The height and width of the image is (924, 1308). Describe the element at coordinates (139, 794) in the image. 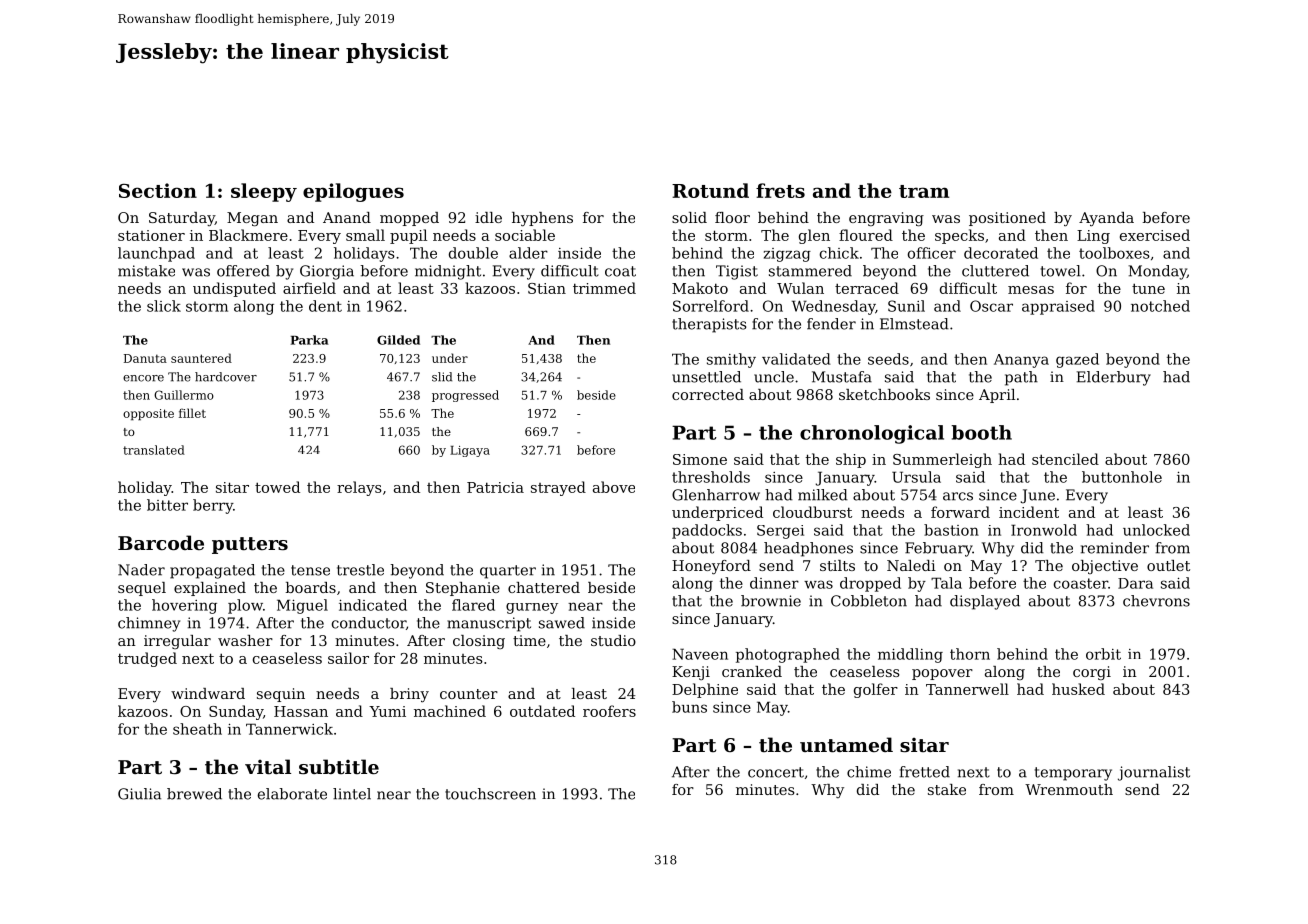

I see `Giulia` at that location.
